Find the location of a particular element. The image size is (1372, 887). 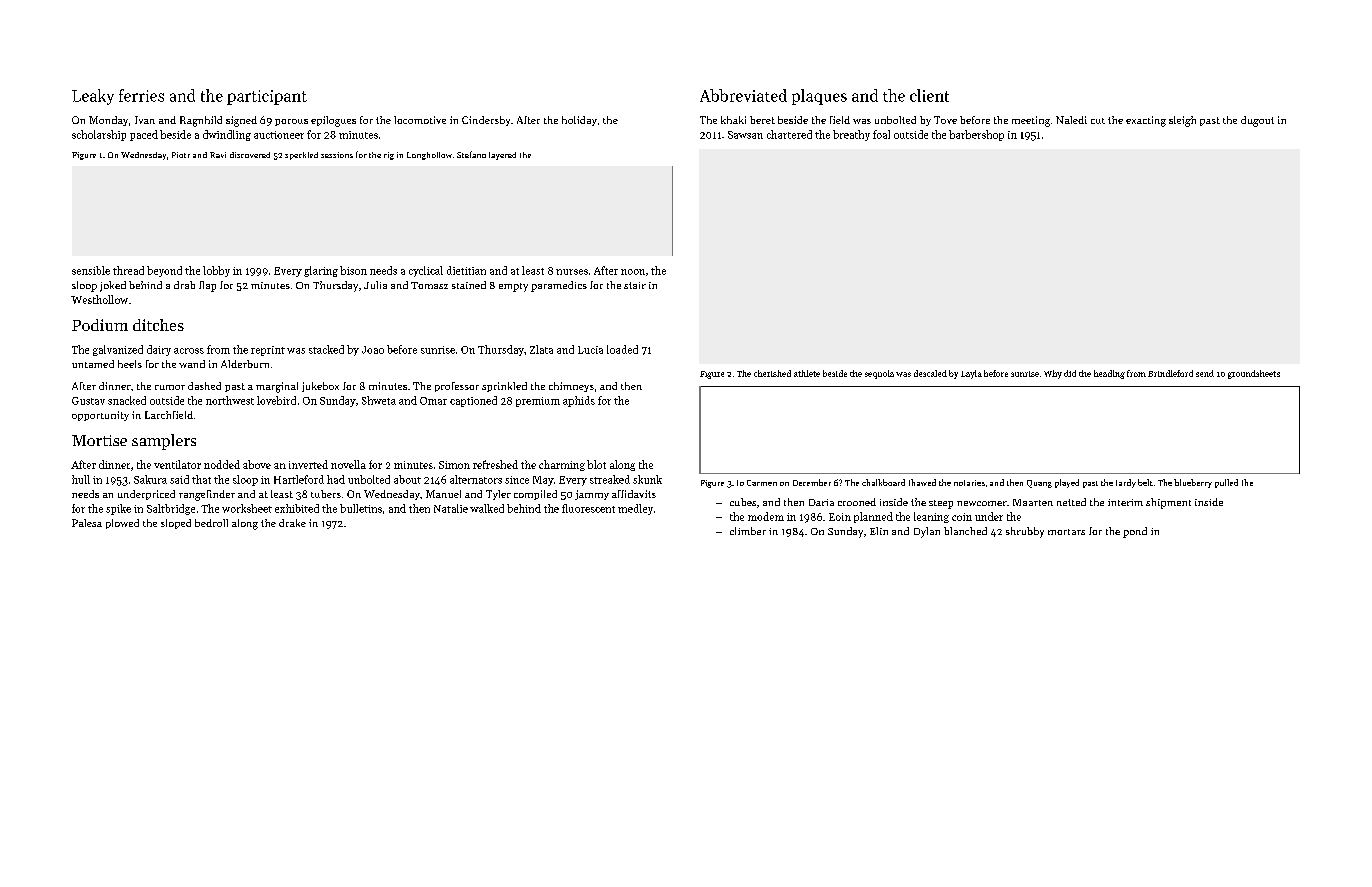

rig is located at coordinates (389, 156).
